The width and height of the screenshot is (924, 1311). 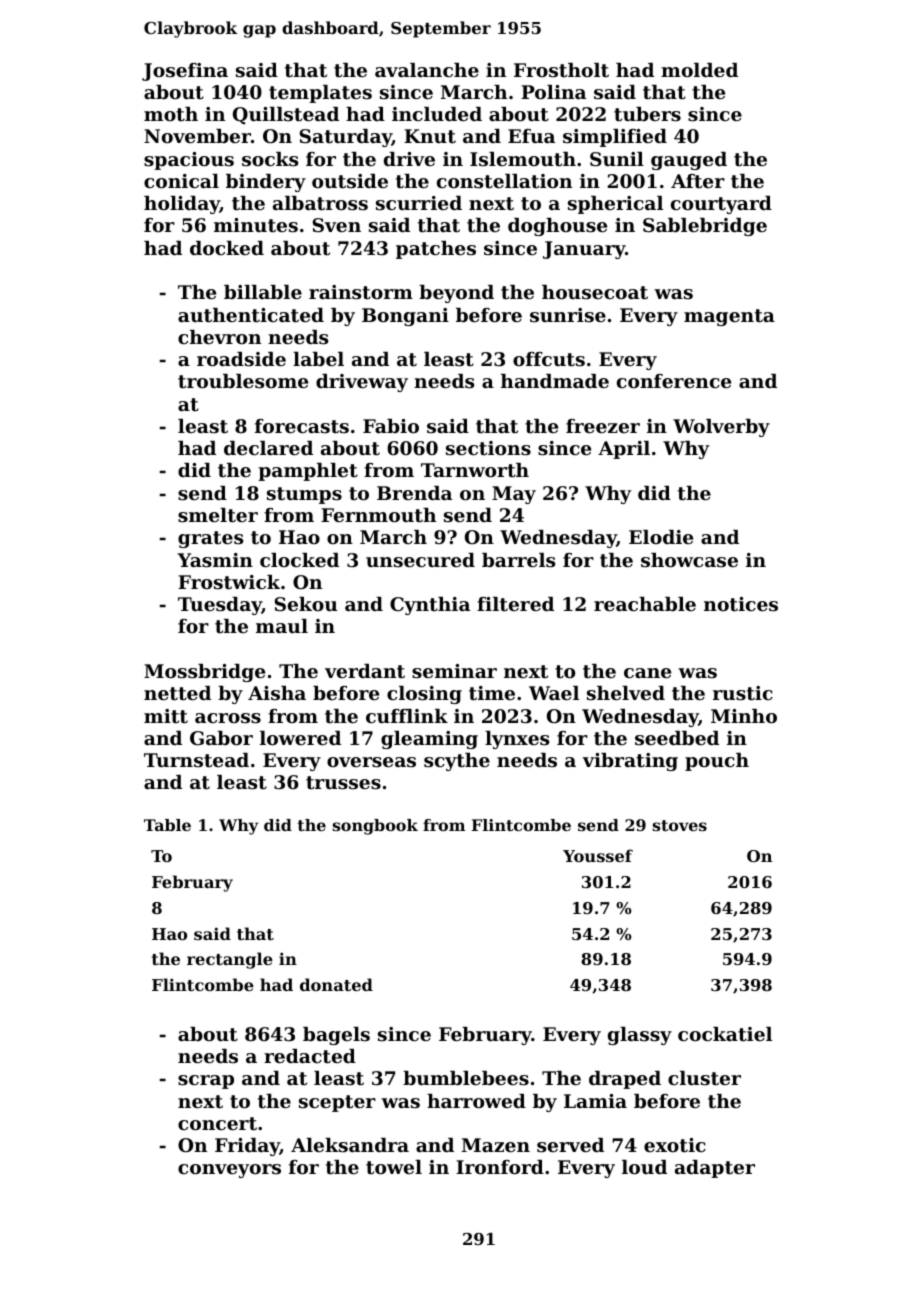 What do you see at coordinates (310, 1056) in the screenshot?
I see `redacted` at bounding box center [310, 1056].
